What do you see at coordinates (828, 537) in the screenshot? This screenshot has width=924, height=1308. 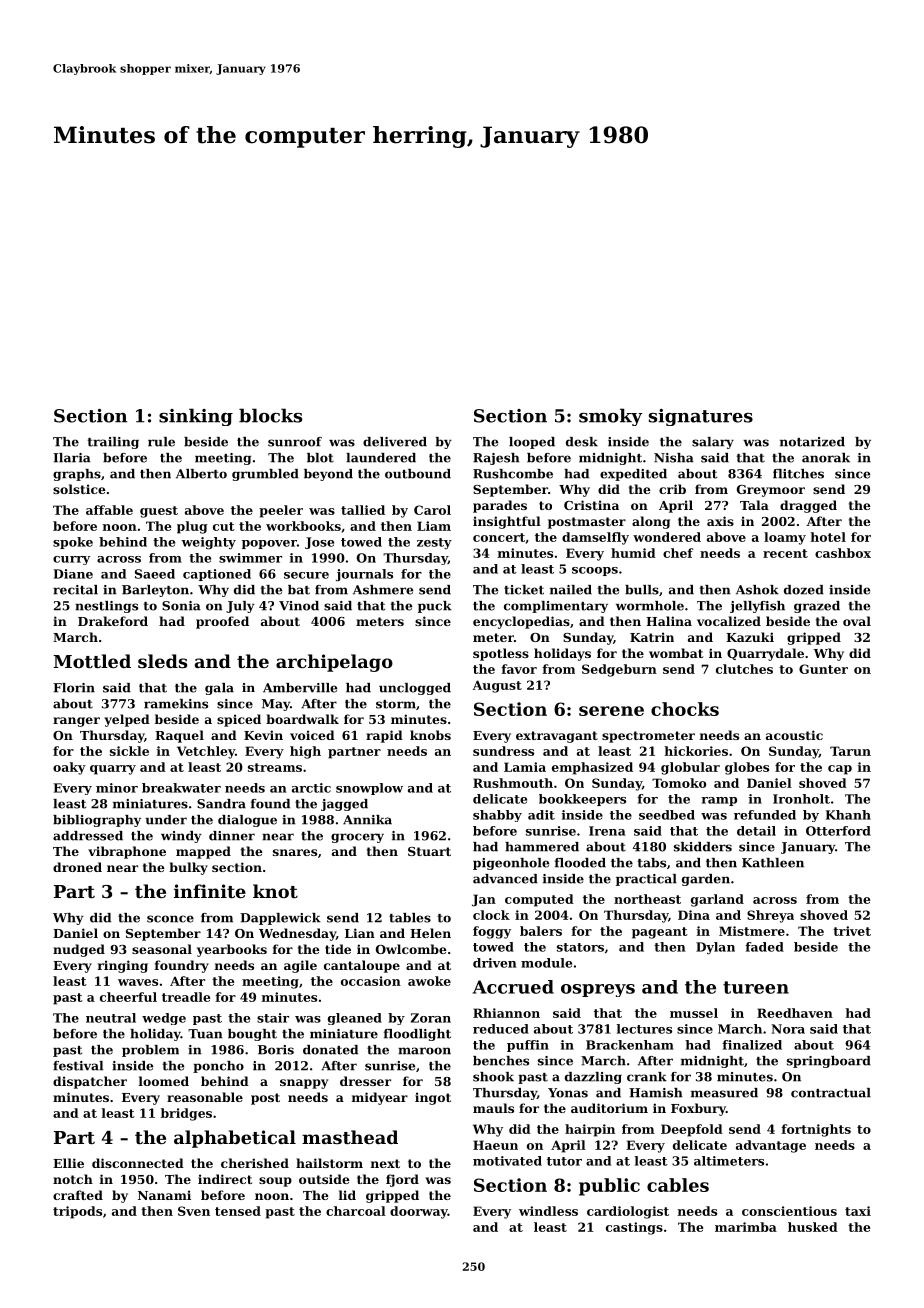 I see `hotel` at bounding box center [828, 537].
